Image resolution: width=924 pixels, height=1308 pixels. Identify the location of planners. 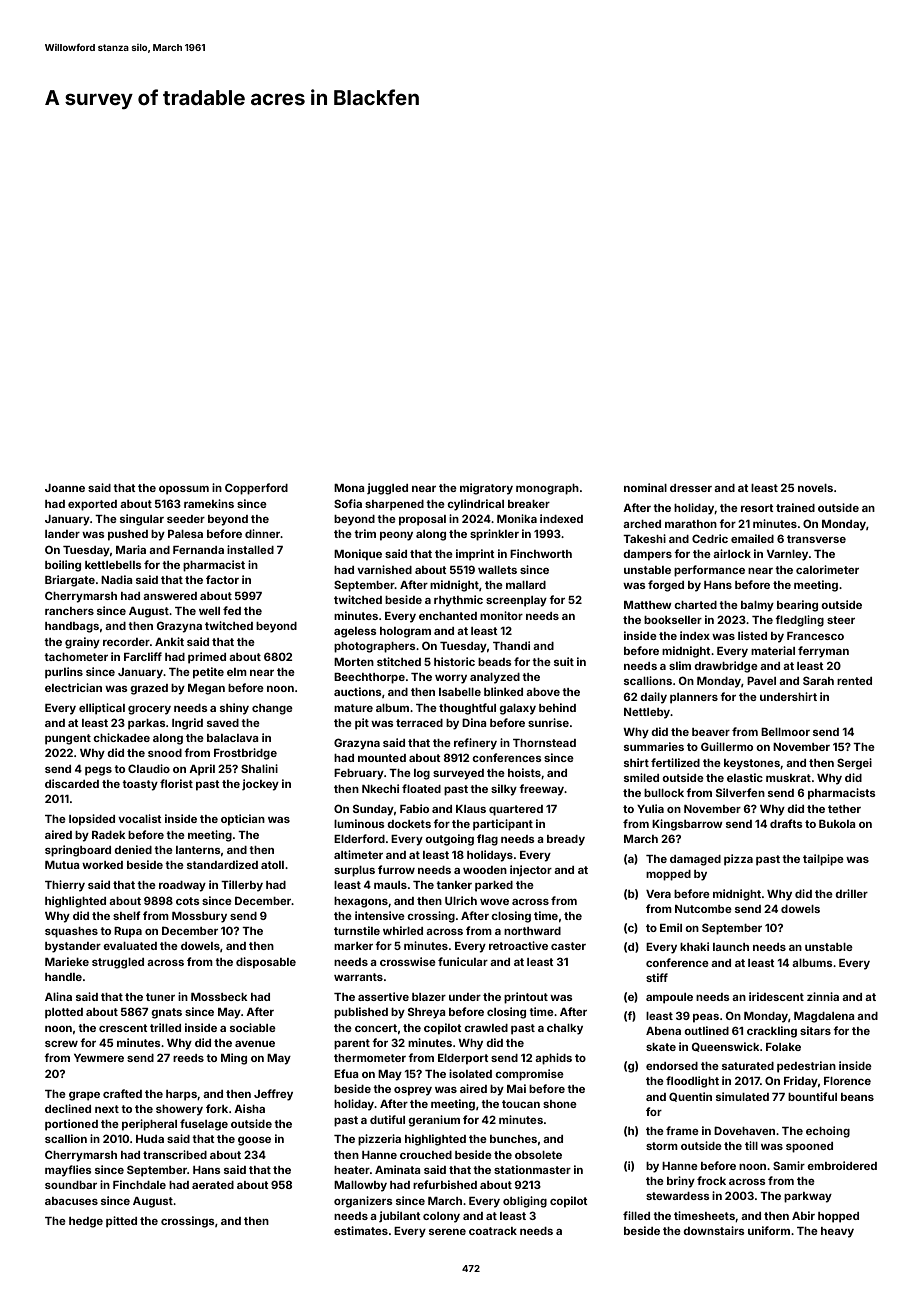
(694, 698).
